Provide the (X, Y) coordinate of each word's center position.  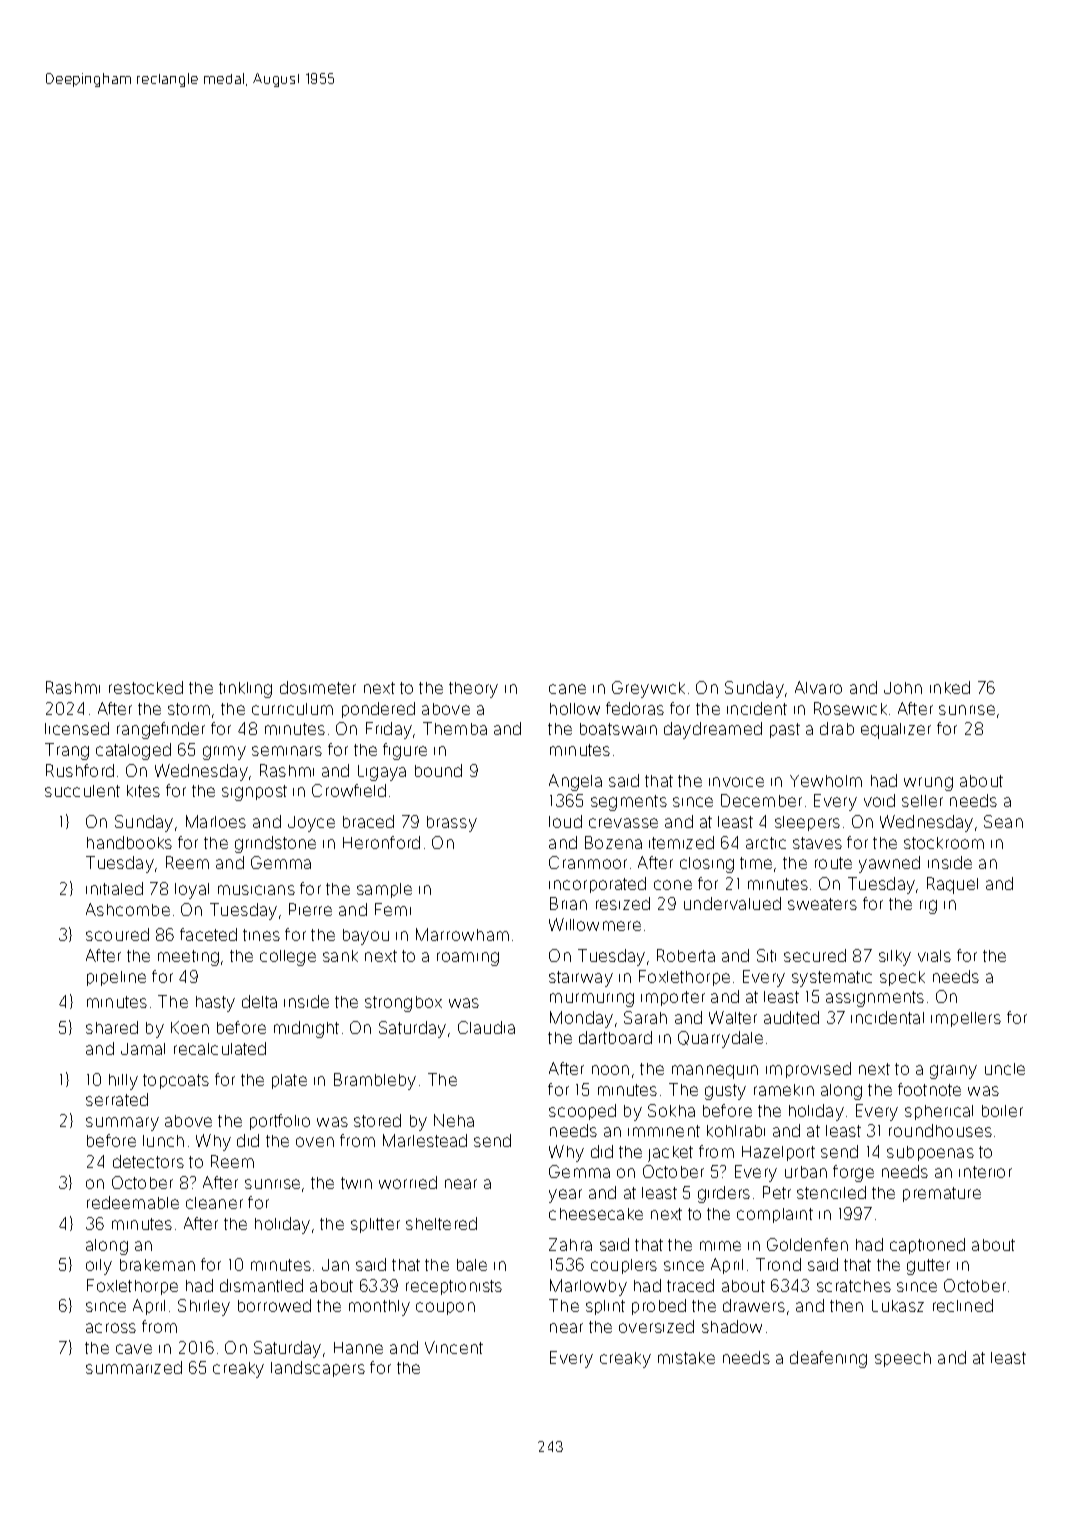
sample (384, 890)
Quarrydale (720, 1039)
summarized (134, 1367)
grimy (224, 753)
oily (99, 1267)
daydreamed (713, 730)
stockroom (944, 843)
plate (289, 1081)
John (903, 688)
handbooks (129, 842)
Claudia (486, 1027)
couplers (624, 1266)
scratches (854, 1286)
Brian (568, 903)
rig (928, 907)
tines (261, 935)
